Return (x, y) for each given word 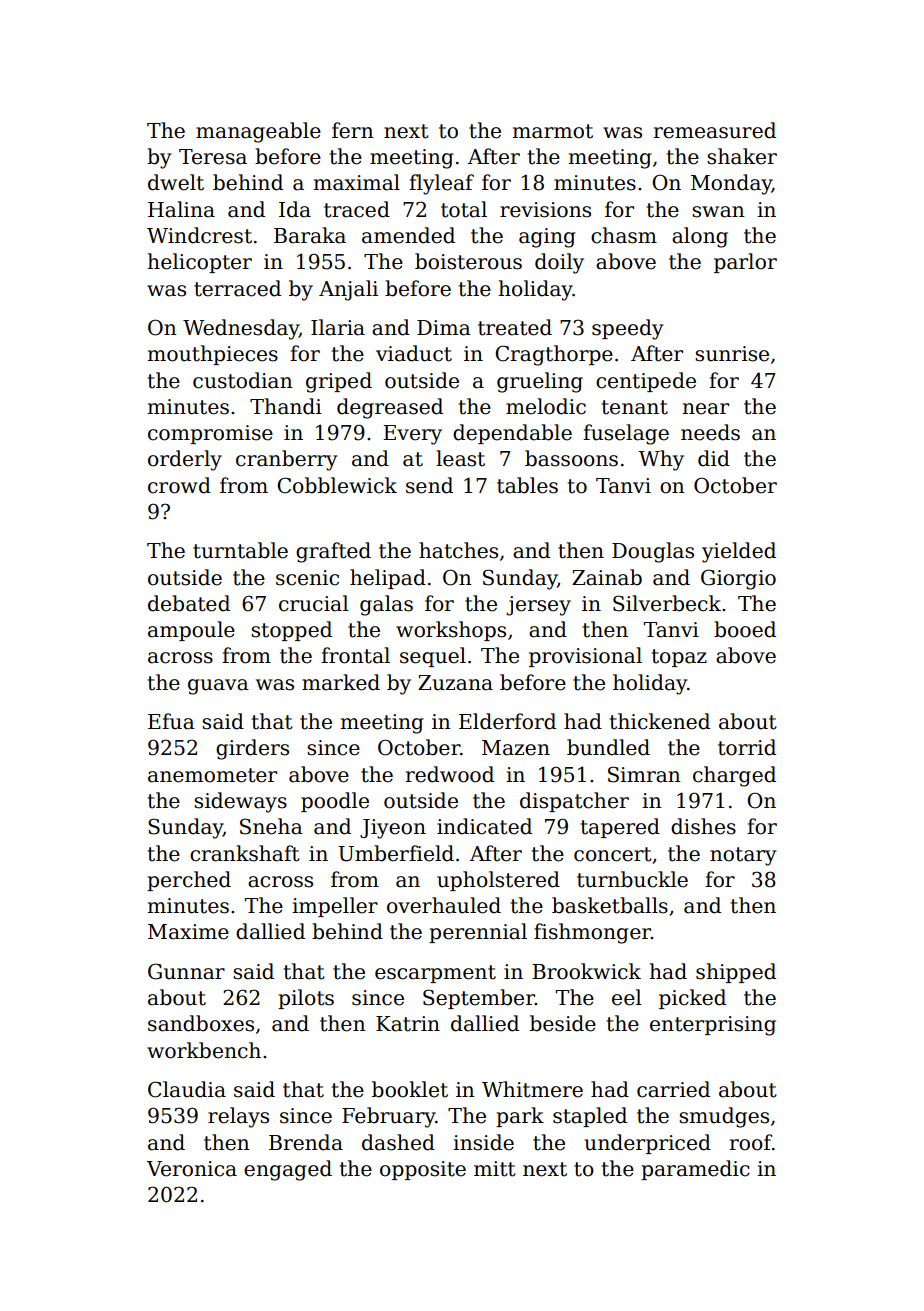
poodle (335, 802)
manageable (258, 132)
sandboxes (201, 1023)
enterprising (713, 1026)
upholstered (498, 881)
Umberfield (396, 853)
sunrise (732, 354)
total (464, 209)
